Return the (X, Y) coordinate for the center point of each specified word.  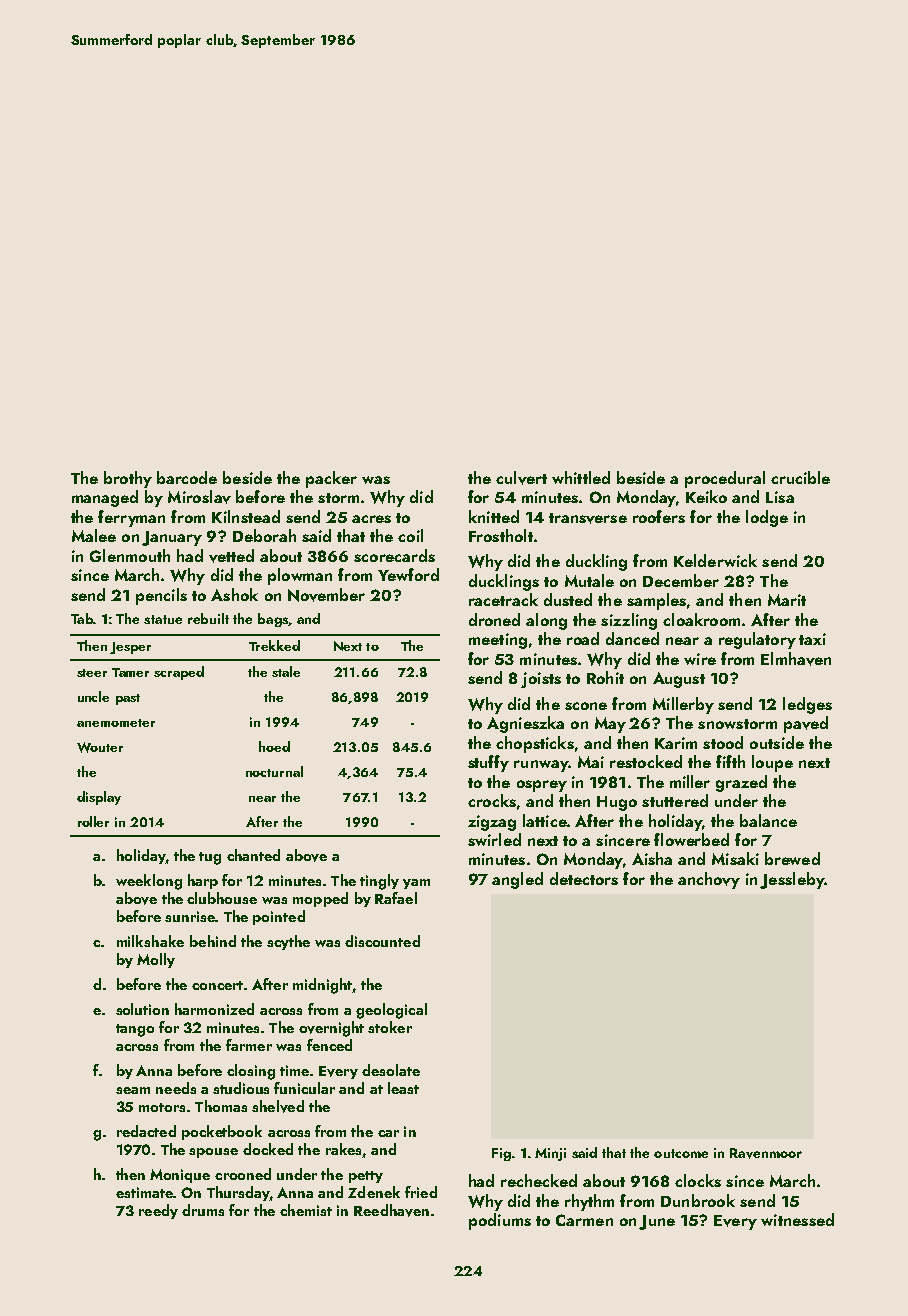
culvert (521, 478)
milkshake (150, 941)
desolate (391, 1070)
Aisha (652, 858)
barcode (187, 477)
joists (541, 680)
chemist (306, 1210)
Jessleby (792, 880)
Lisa (780, 497)
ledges (807, 705)
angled (517, 880)
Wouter (100, 747)
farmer (249, 1045)
